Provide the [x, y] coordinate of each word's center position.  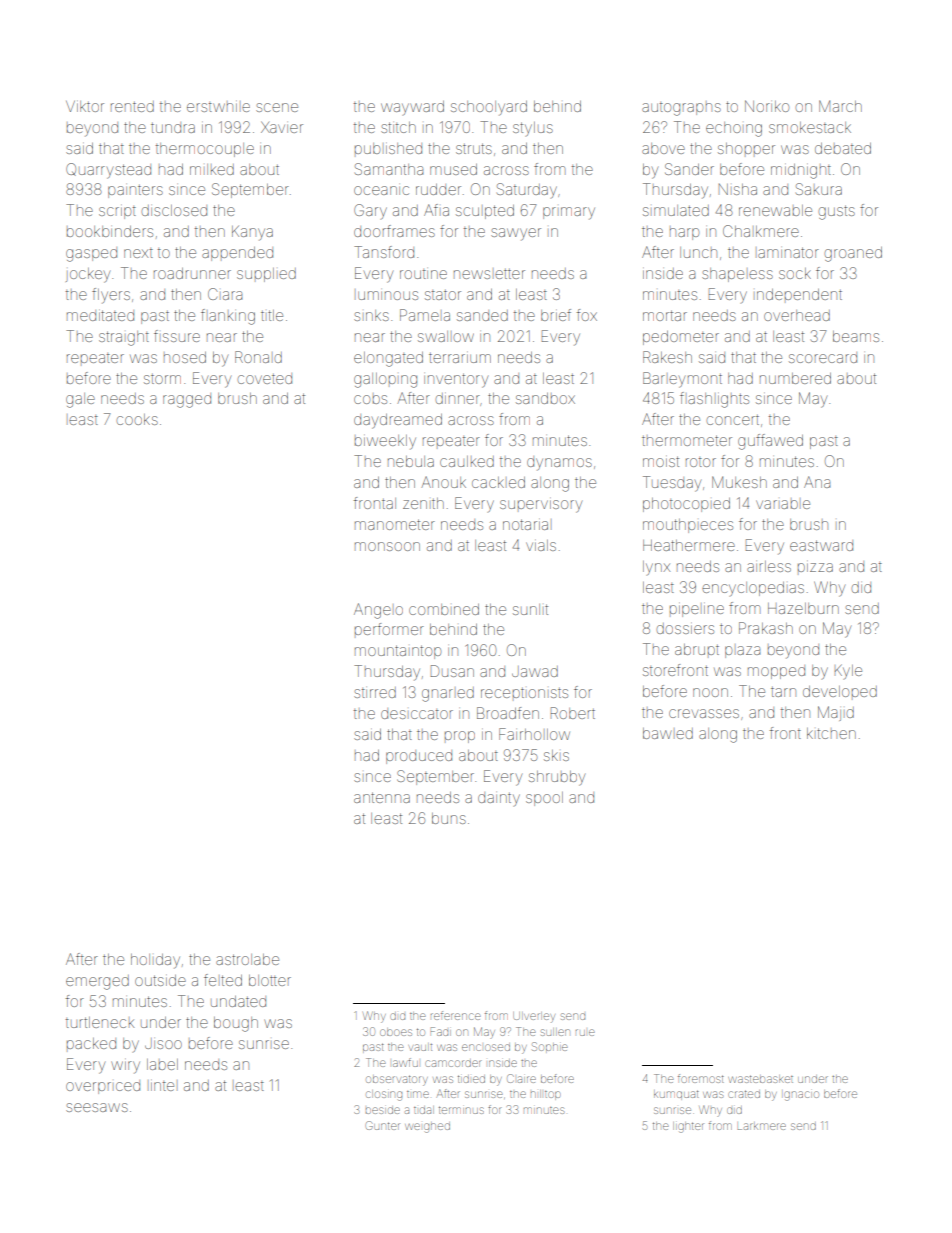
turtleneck [100, 1022]
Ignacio [801, 1096]
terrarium [460, 358]
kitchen [831, 733]
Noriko [767, 106]
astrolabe [247, 959]
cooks [137, 419]
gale [80, 400]
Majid [836, 713]
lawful [405, 1062]
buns [449, 818]
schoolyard [489, 108]
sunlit [530, 609]
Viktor [85, 106]
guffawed [770, 442]
